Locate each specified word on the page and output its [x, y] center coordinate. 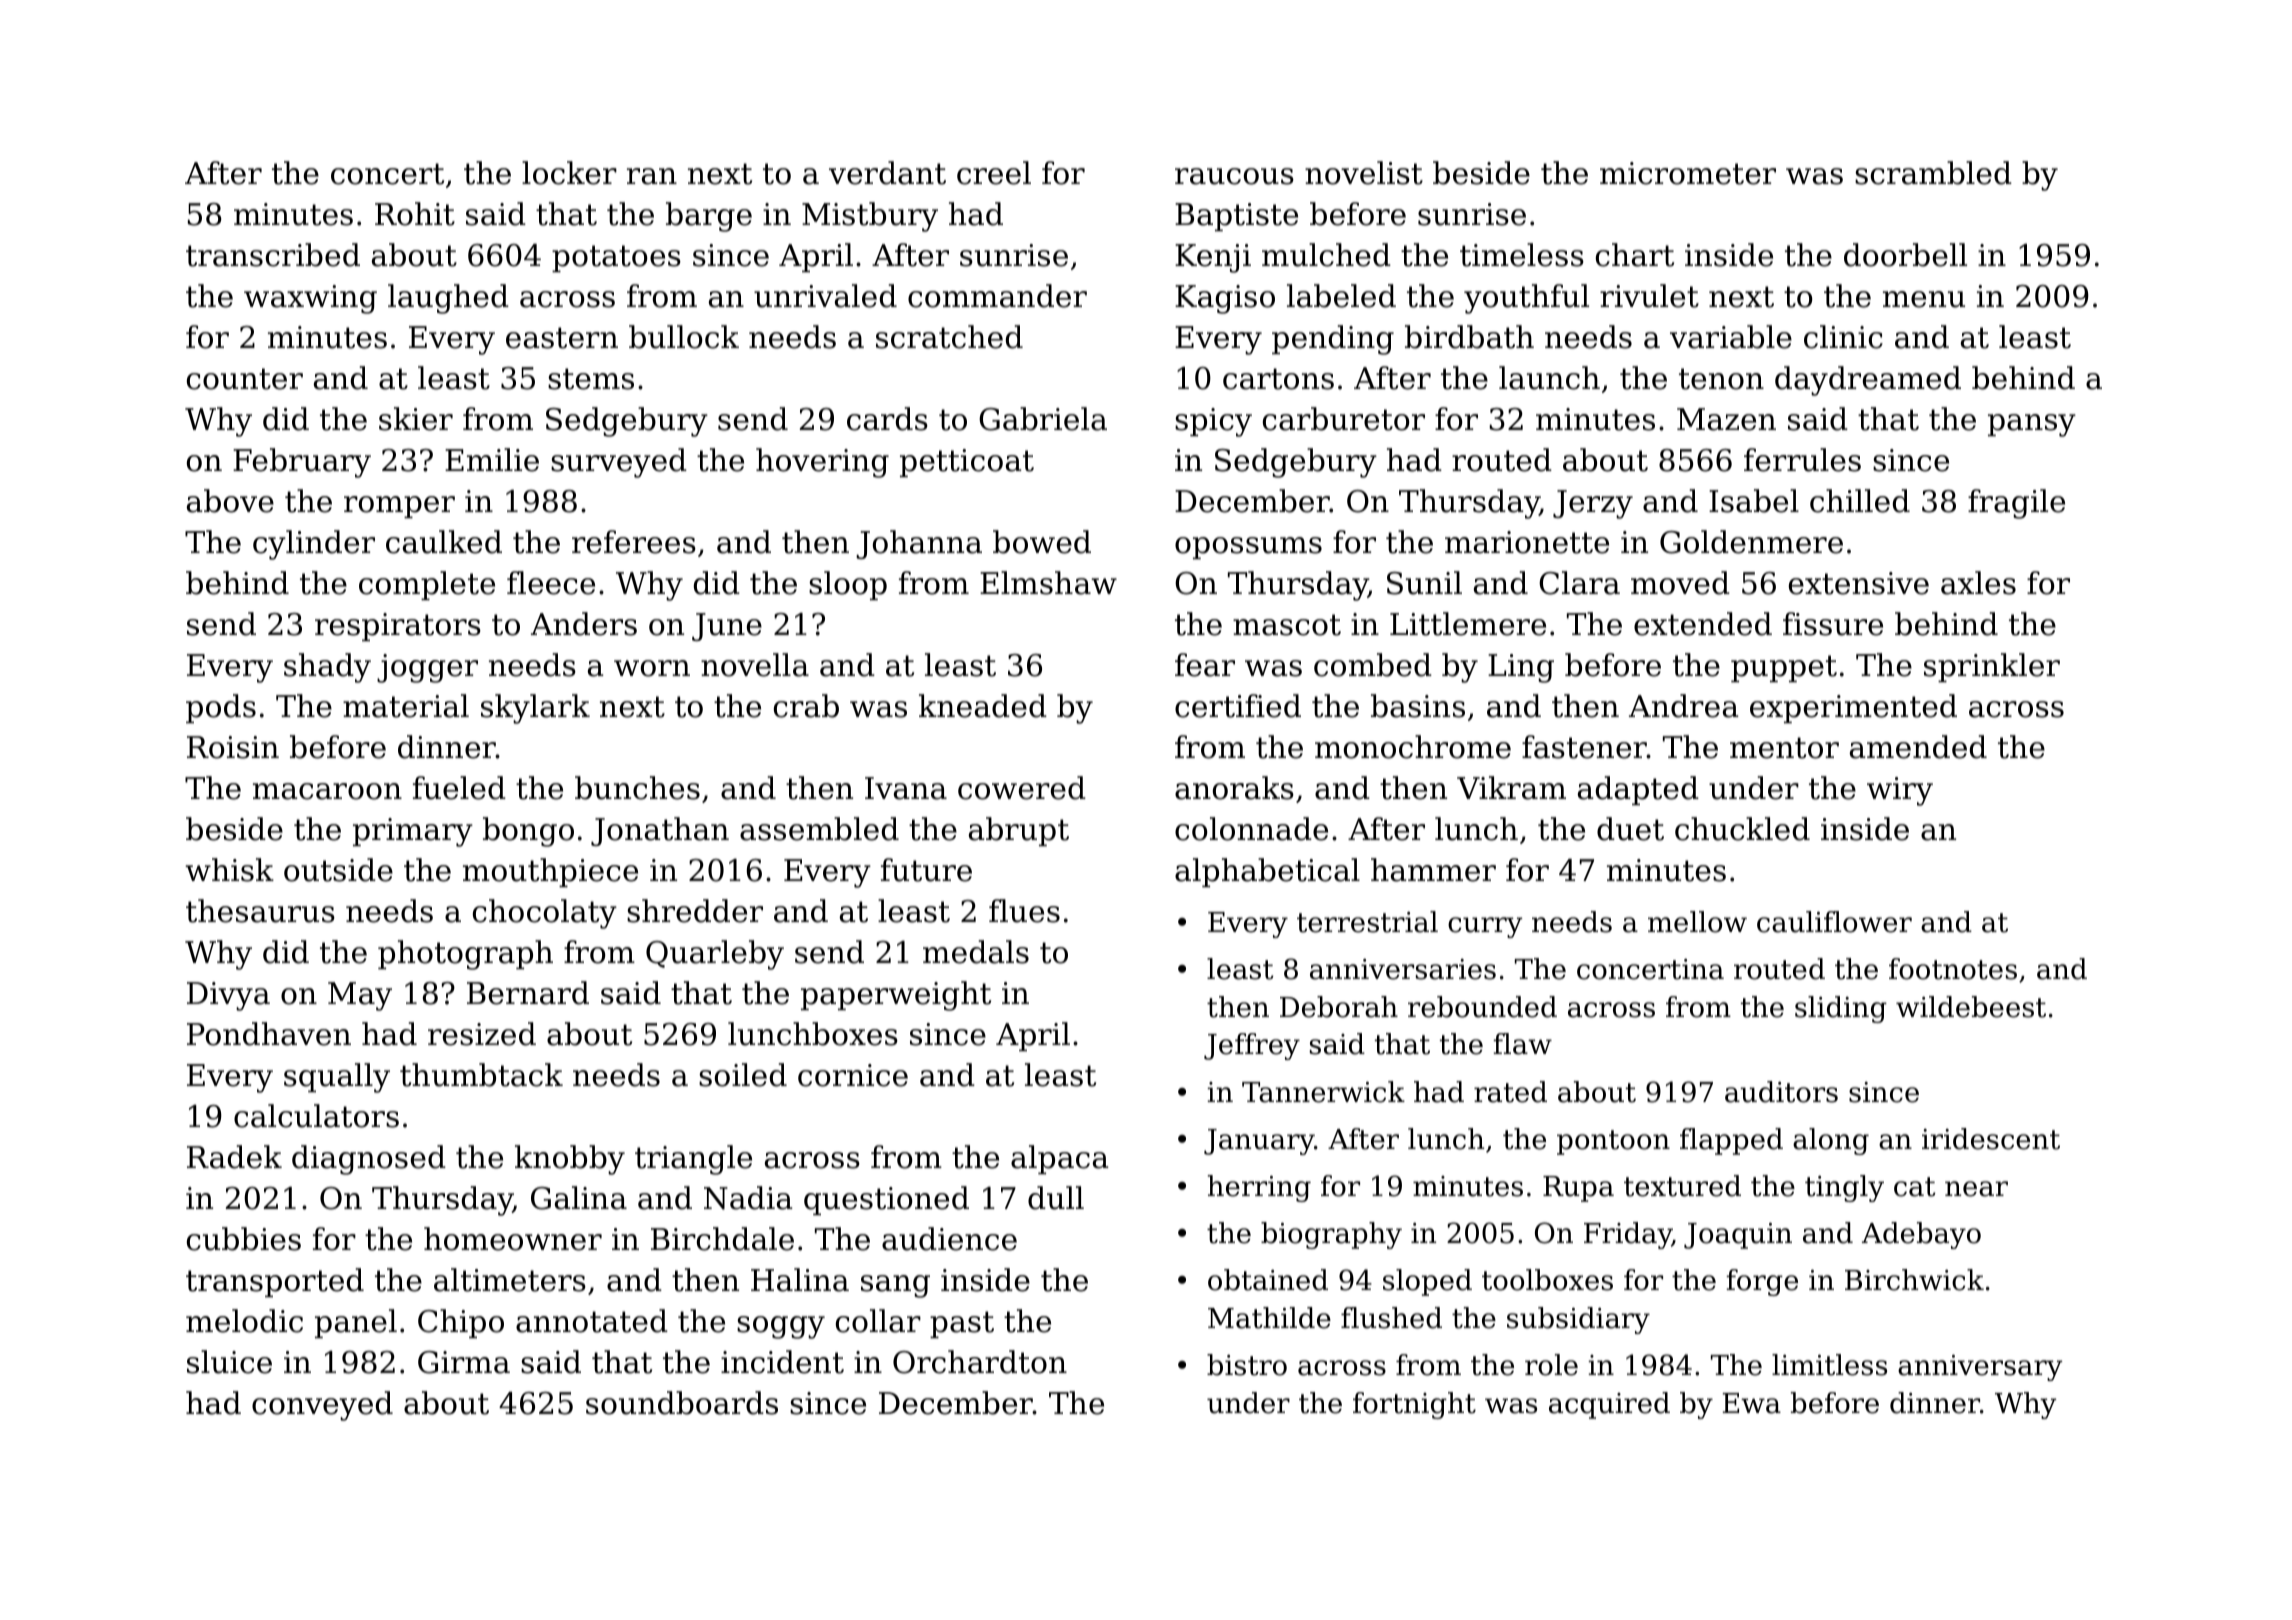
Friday [1628, 1235]
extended [1703, 624]
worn [652, 668]
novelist [1364, 173]
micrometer [1688, 173]
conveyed [322, 1406]
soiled [743, 1075]
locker [569, 173]
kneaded [983, 706]
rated [1510, 1092]
